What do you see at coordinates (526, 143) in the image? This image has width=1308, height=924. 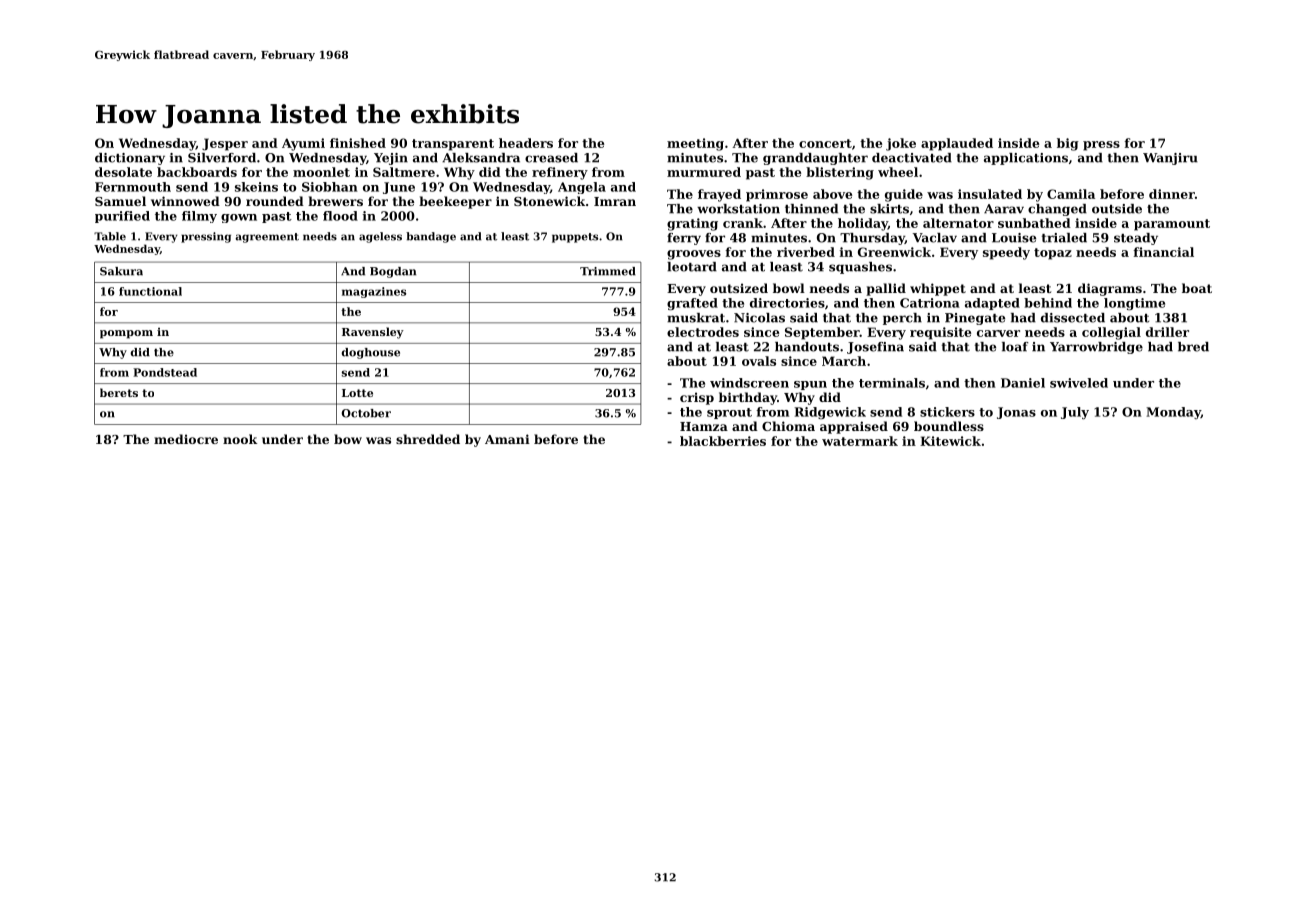 I see `headers` at bounding box center [526, 143].
